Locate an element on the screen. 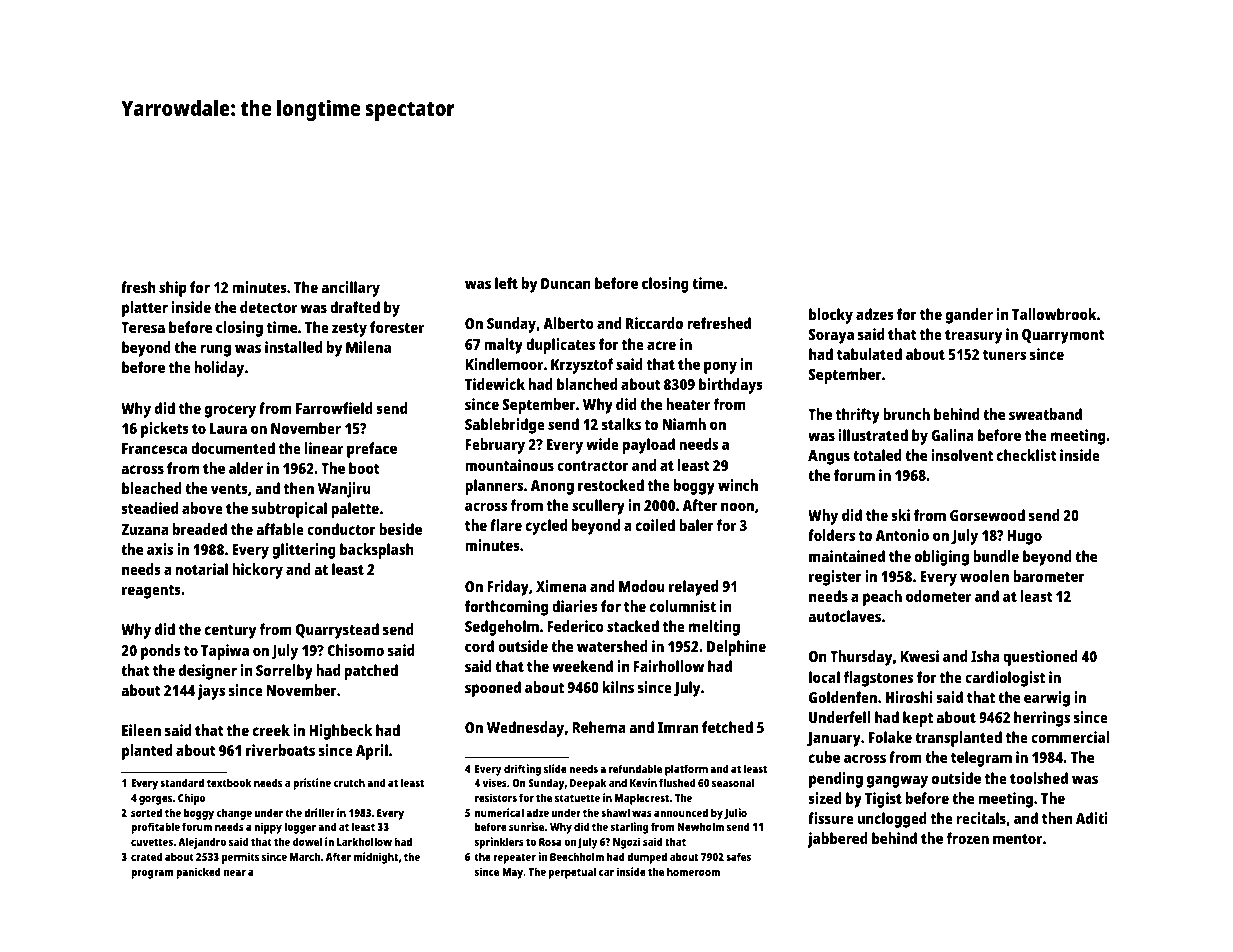 The height and width of the screenshot is (952, 1233). ship is located at coordinates (173, 289).
